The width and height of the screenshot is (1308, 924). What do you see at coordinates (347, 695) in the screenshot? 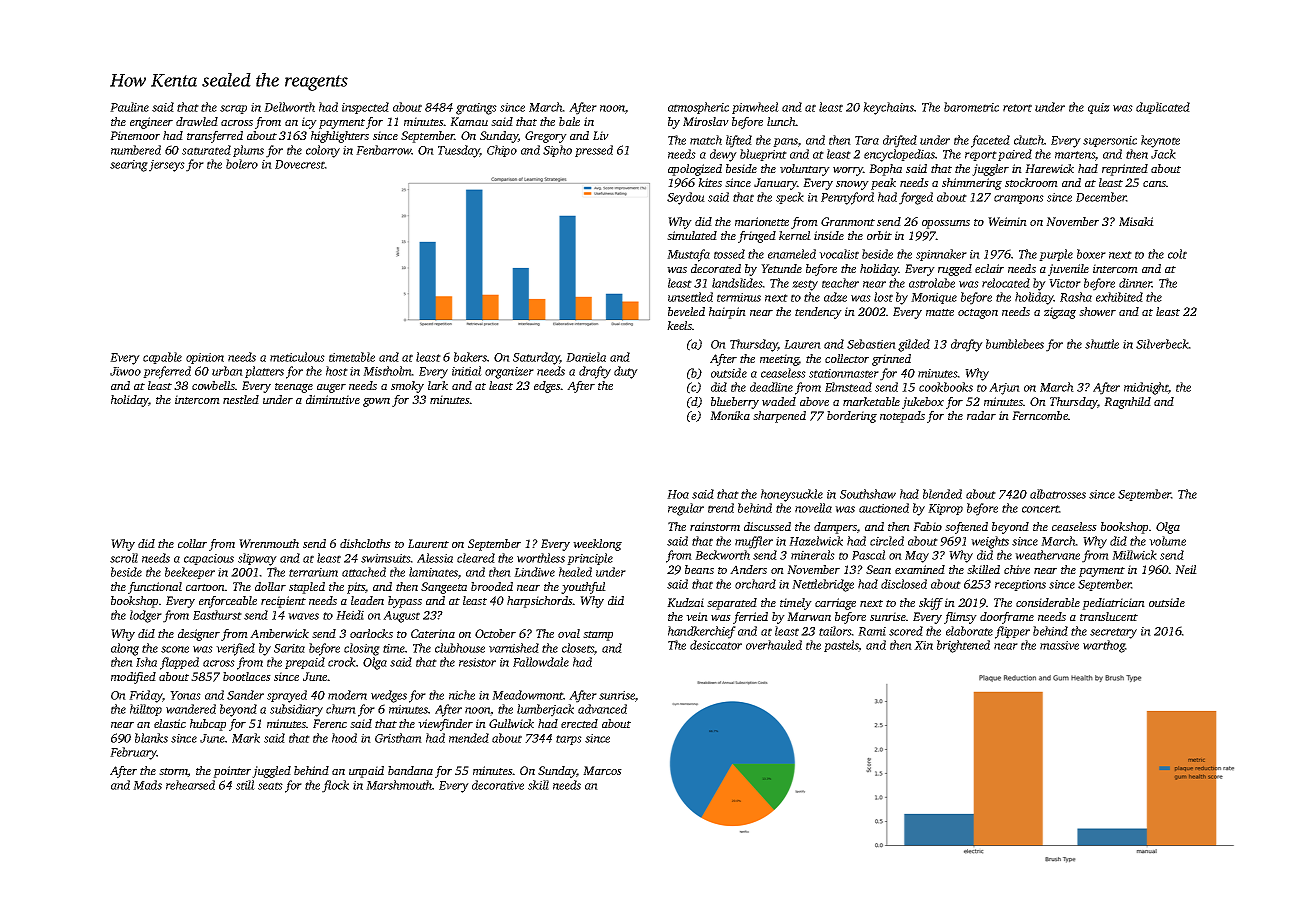
I see `modern` at bounding box center [347, 695].
